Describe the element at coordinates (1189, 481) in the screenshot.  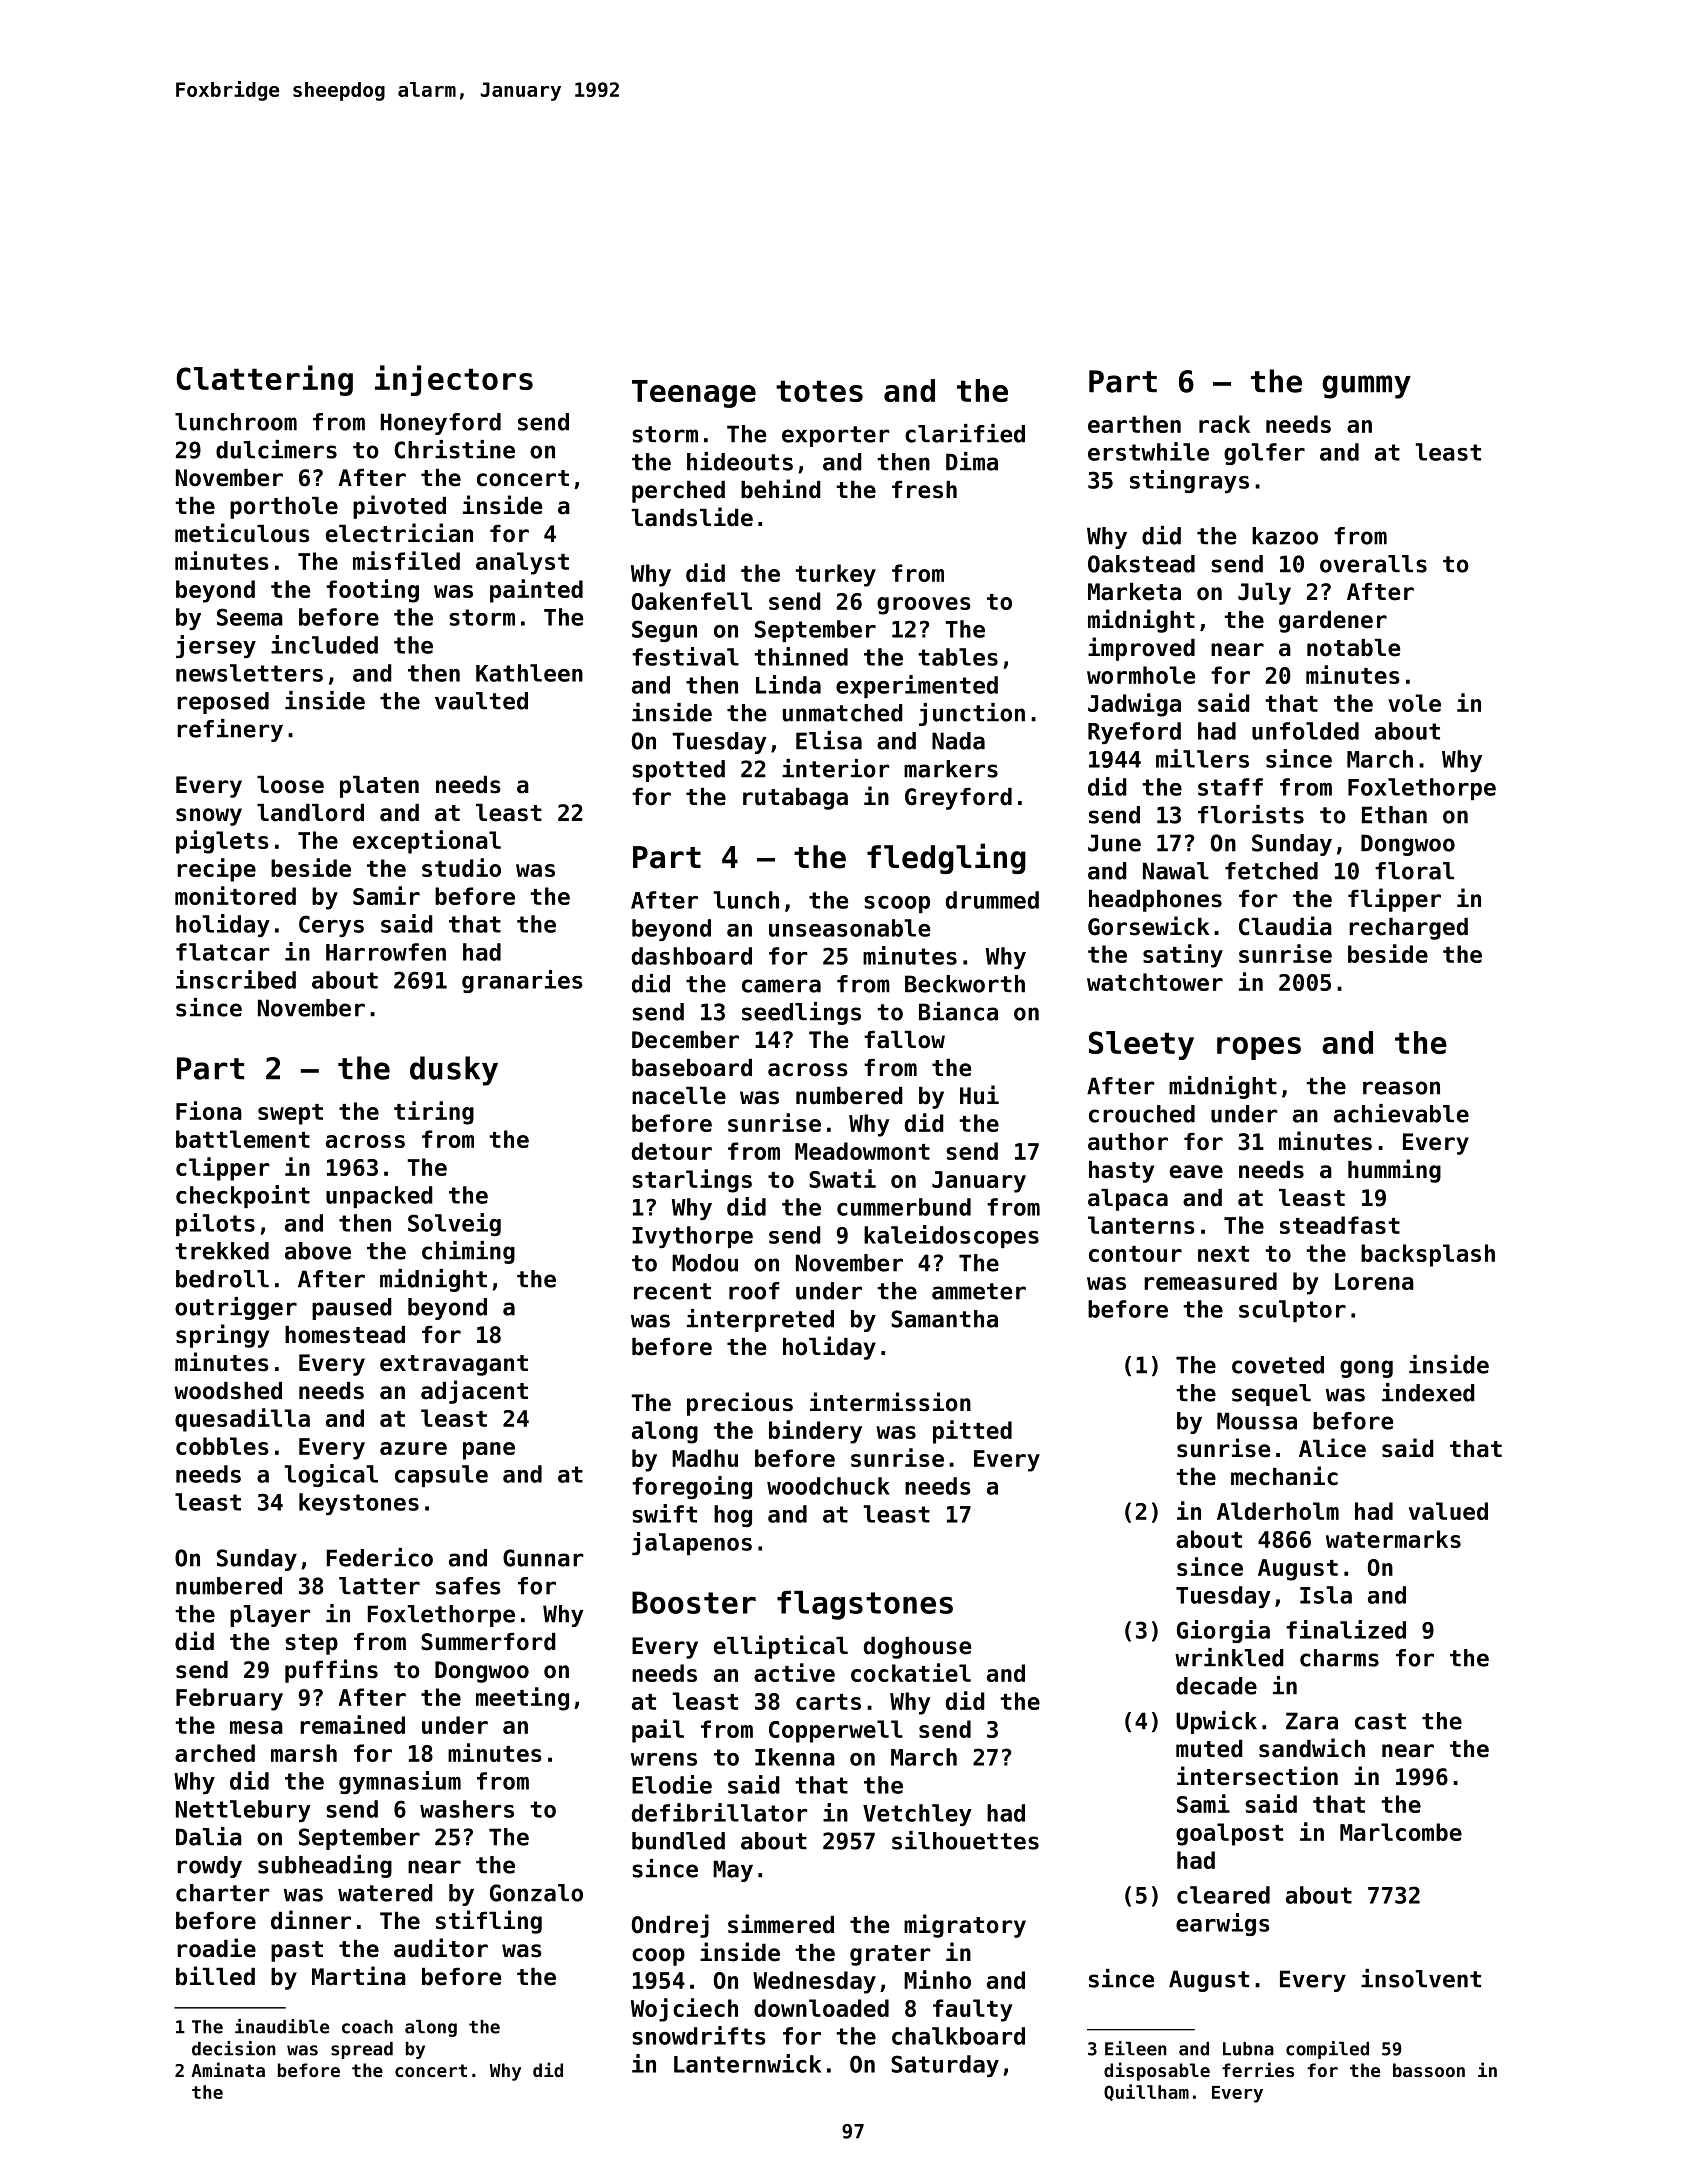
I see `stingrays` at that location.
